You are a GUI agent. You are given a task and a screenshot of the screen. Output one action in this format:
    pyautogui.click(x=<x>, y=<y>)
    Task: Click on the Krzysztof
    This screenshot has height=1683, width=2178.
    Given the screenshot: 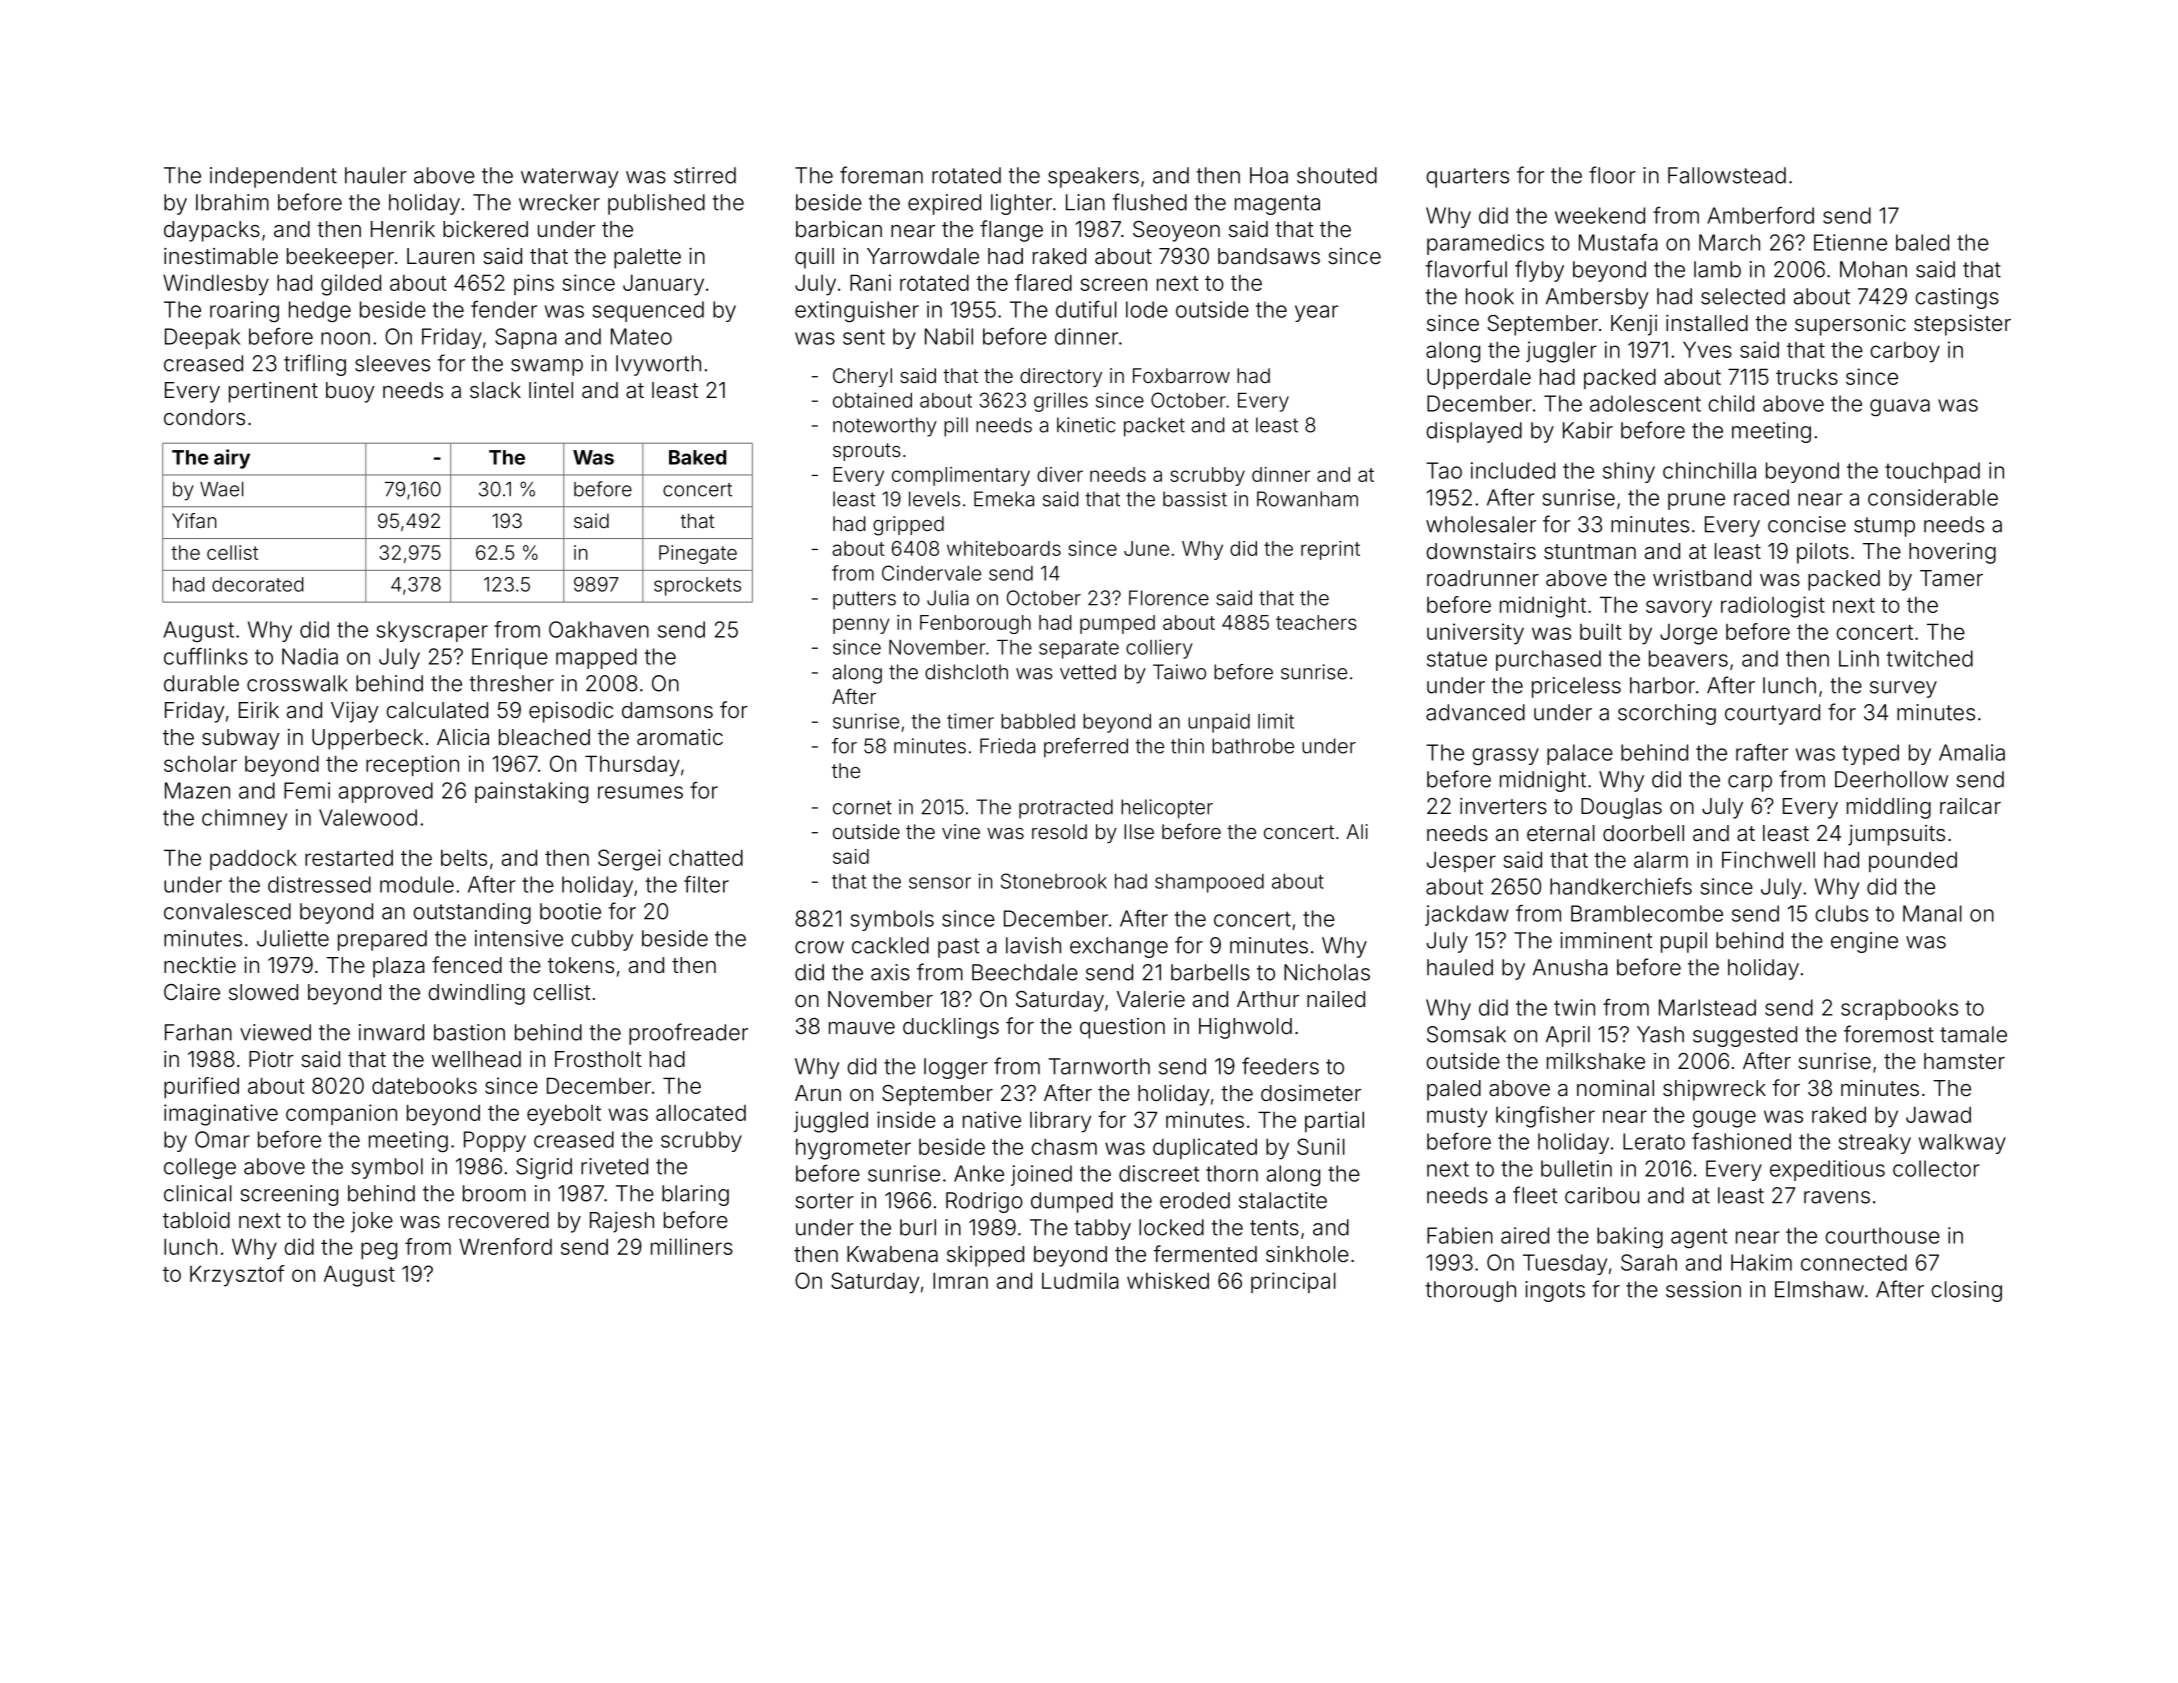 What is the action you would take?
    pyautogui.click(x=237, y=1276)
